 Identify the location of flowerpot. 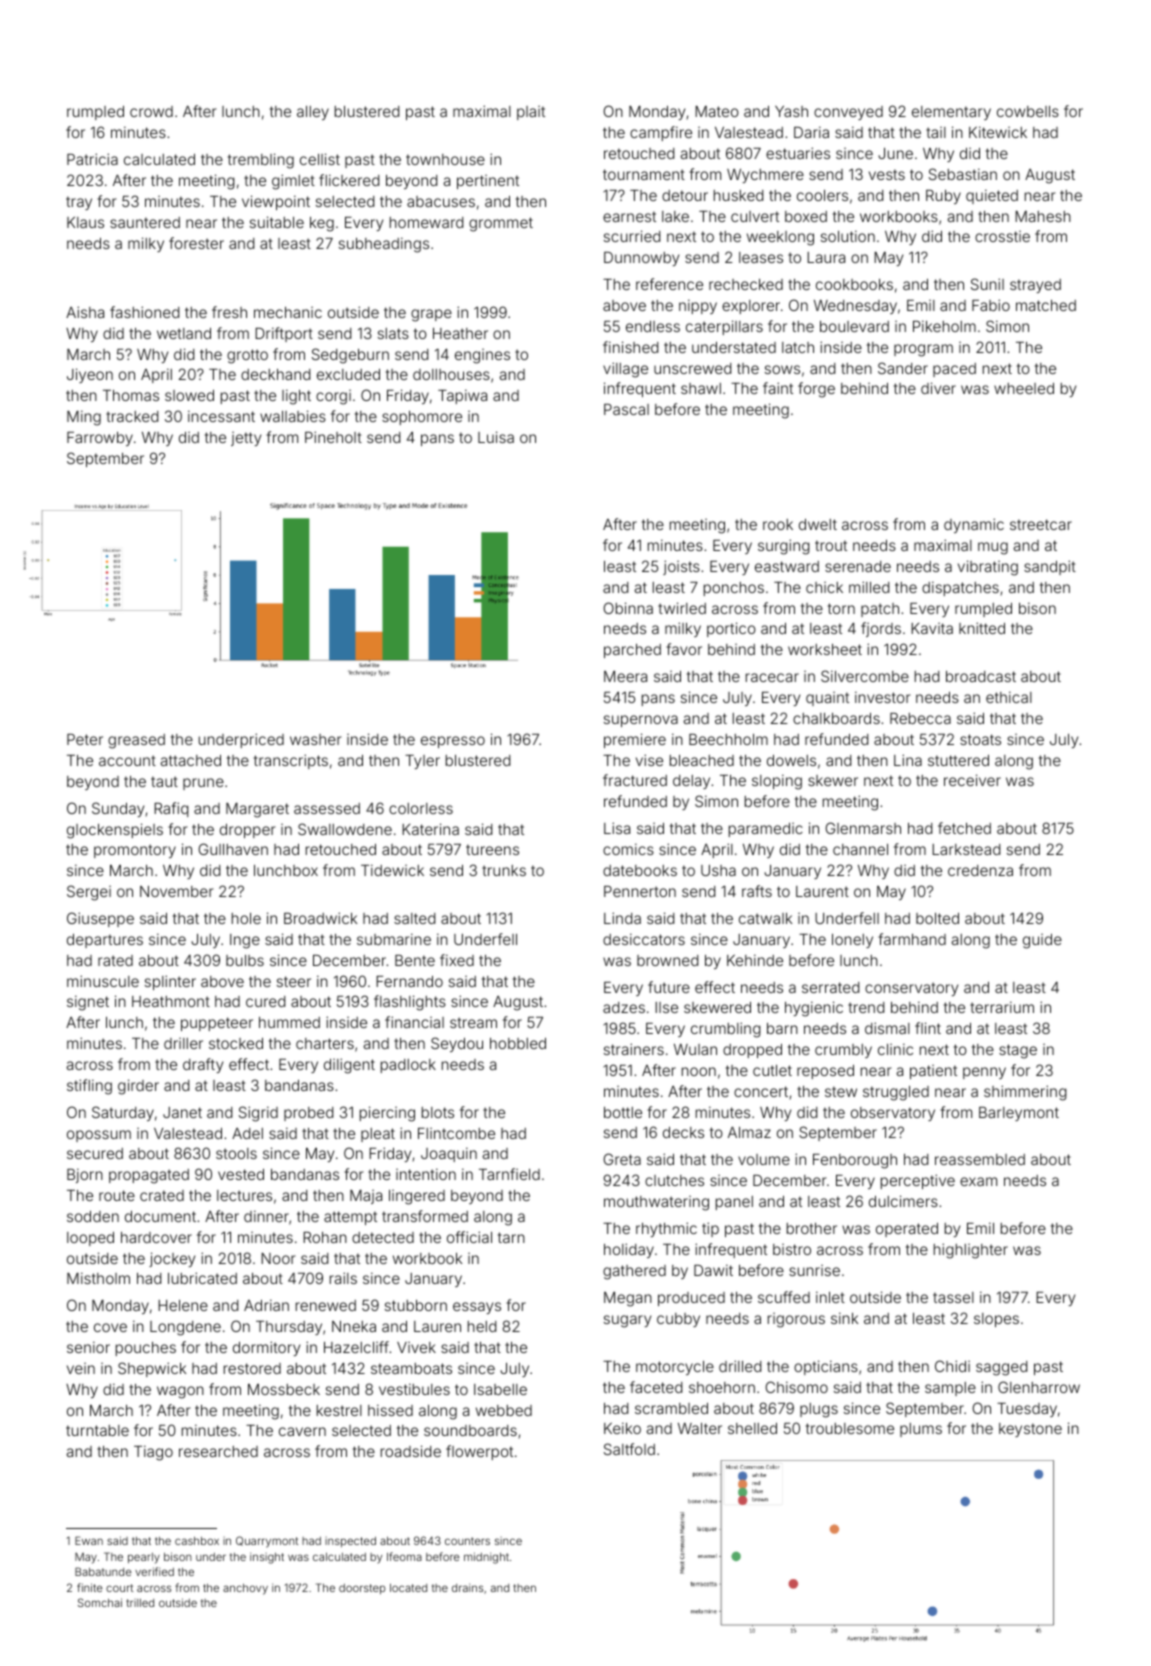
(479, 1452).
